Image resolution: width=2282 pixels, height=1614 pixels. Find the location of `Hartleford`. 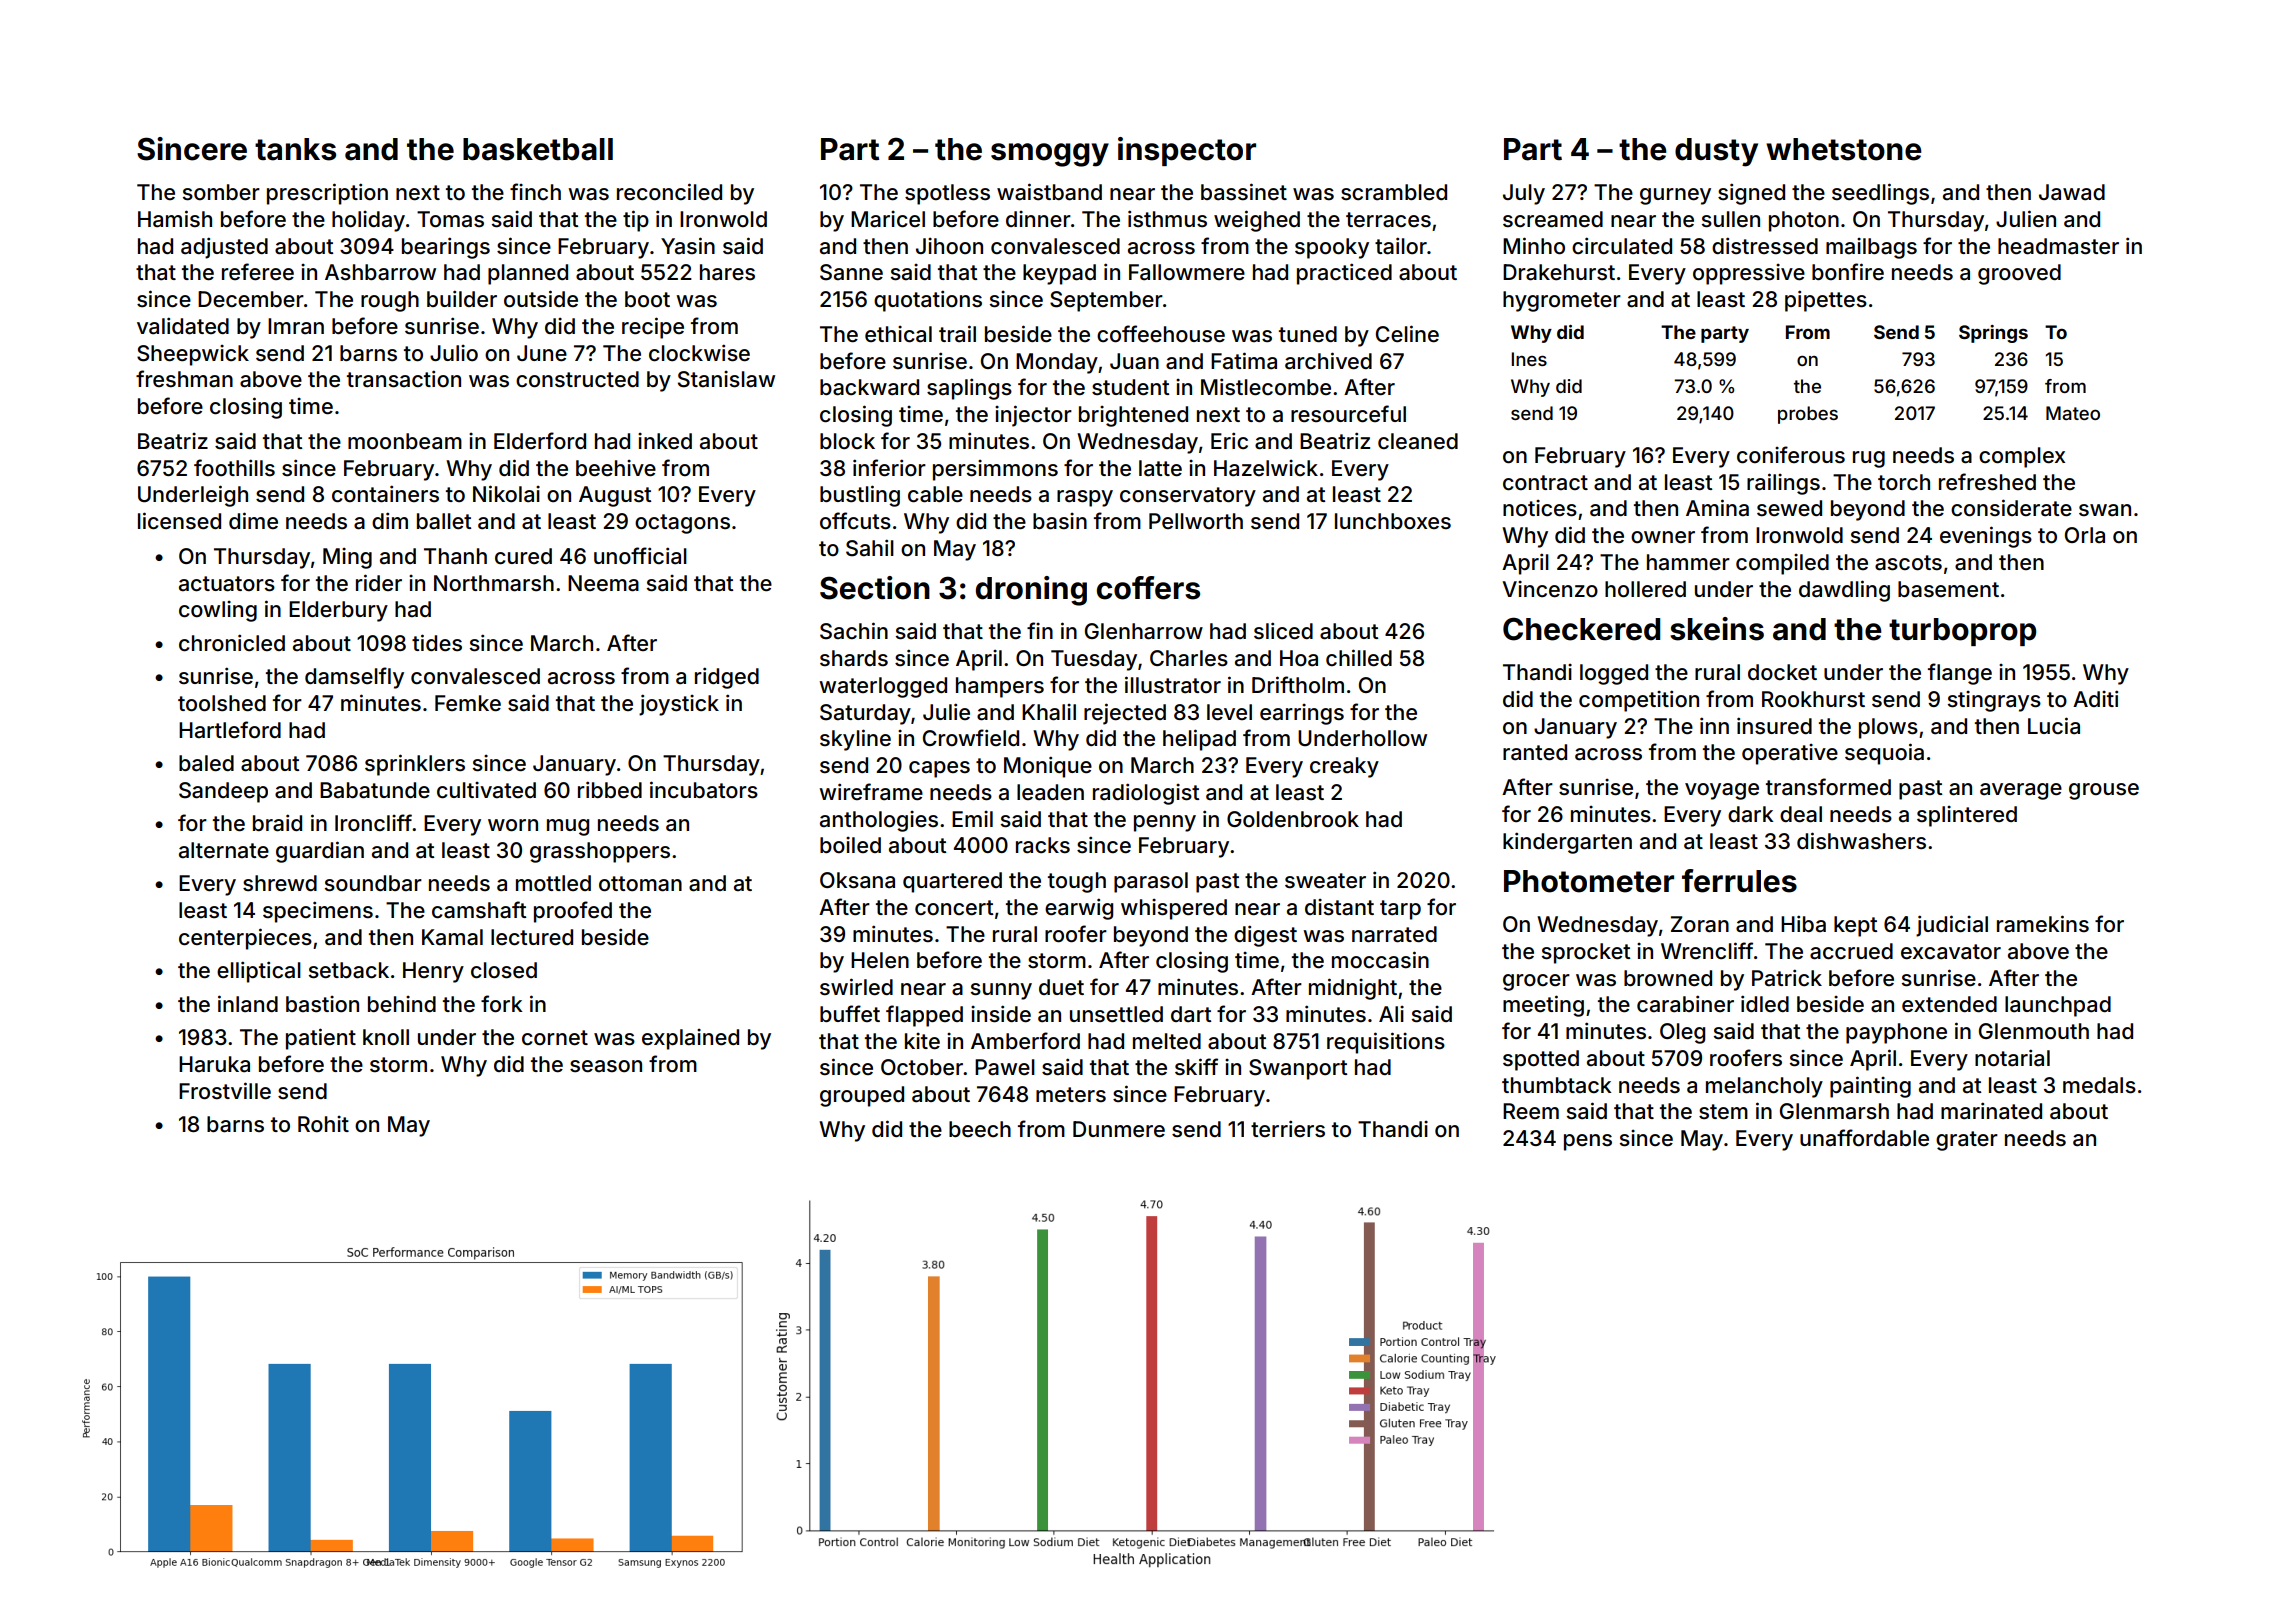

Hartleford is located at coordinates (230, 730).
